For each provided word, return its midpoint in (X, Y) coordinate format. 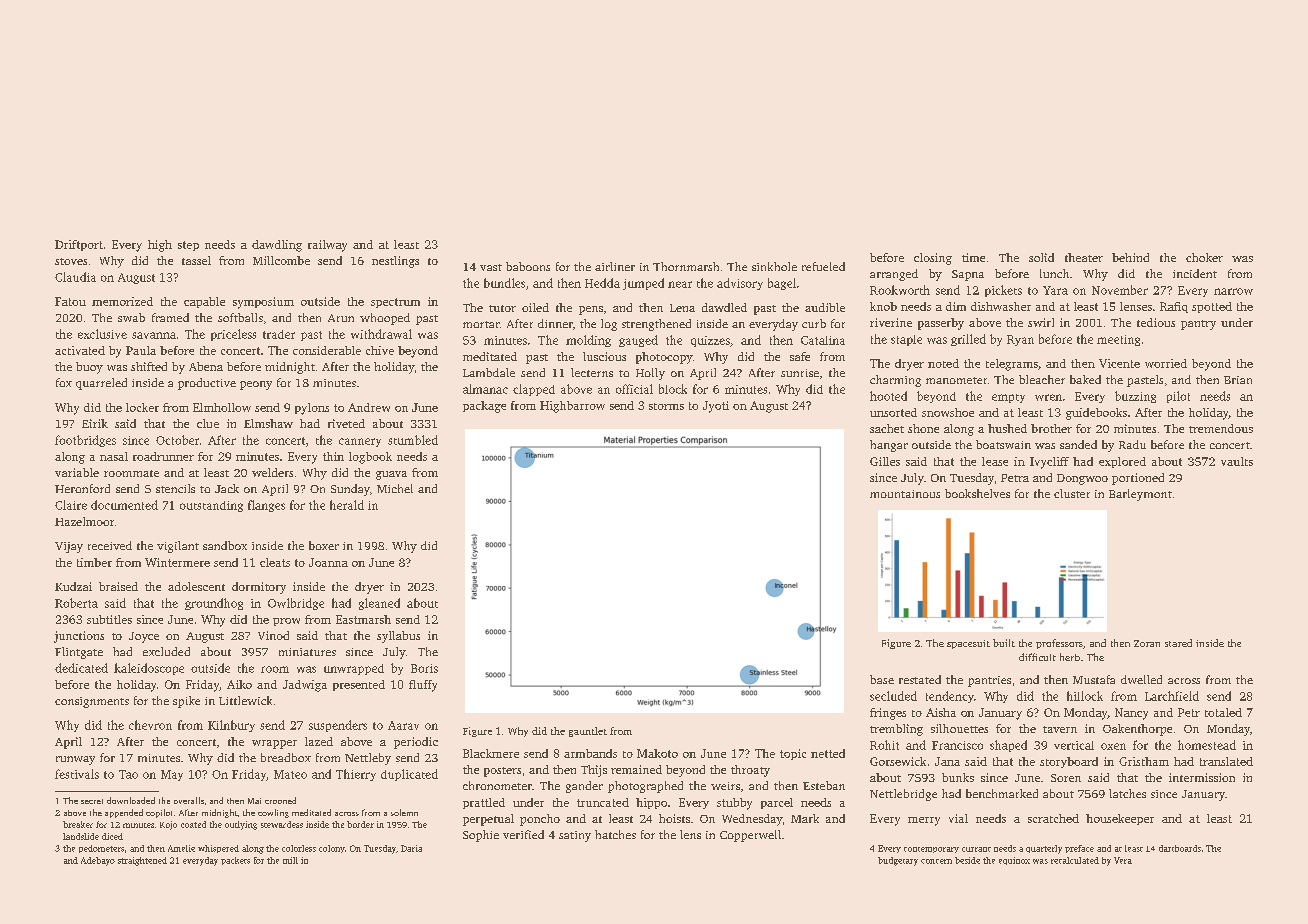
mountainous (905, 494)
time (973, 257)
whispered (218, 849)
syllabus (398, 637)
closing (933, 259)
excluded (166, 651)
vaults (1237, 461)
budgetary (898, 861)
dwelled (1141, 679)
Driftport (79, 245)
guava (391, 475)
